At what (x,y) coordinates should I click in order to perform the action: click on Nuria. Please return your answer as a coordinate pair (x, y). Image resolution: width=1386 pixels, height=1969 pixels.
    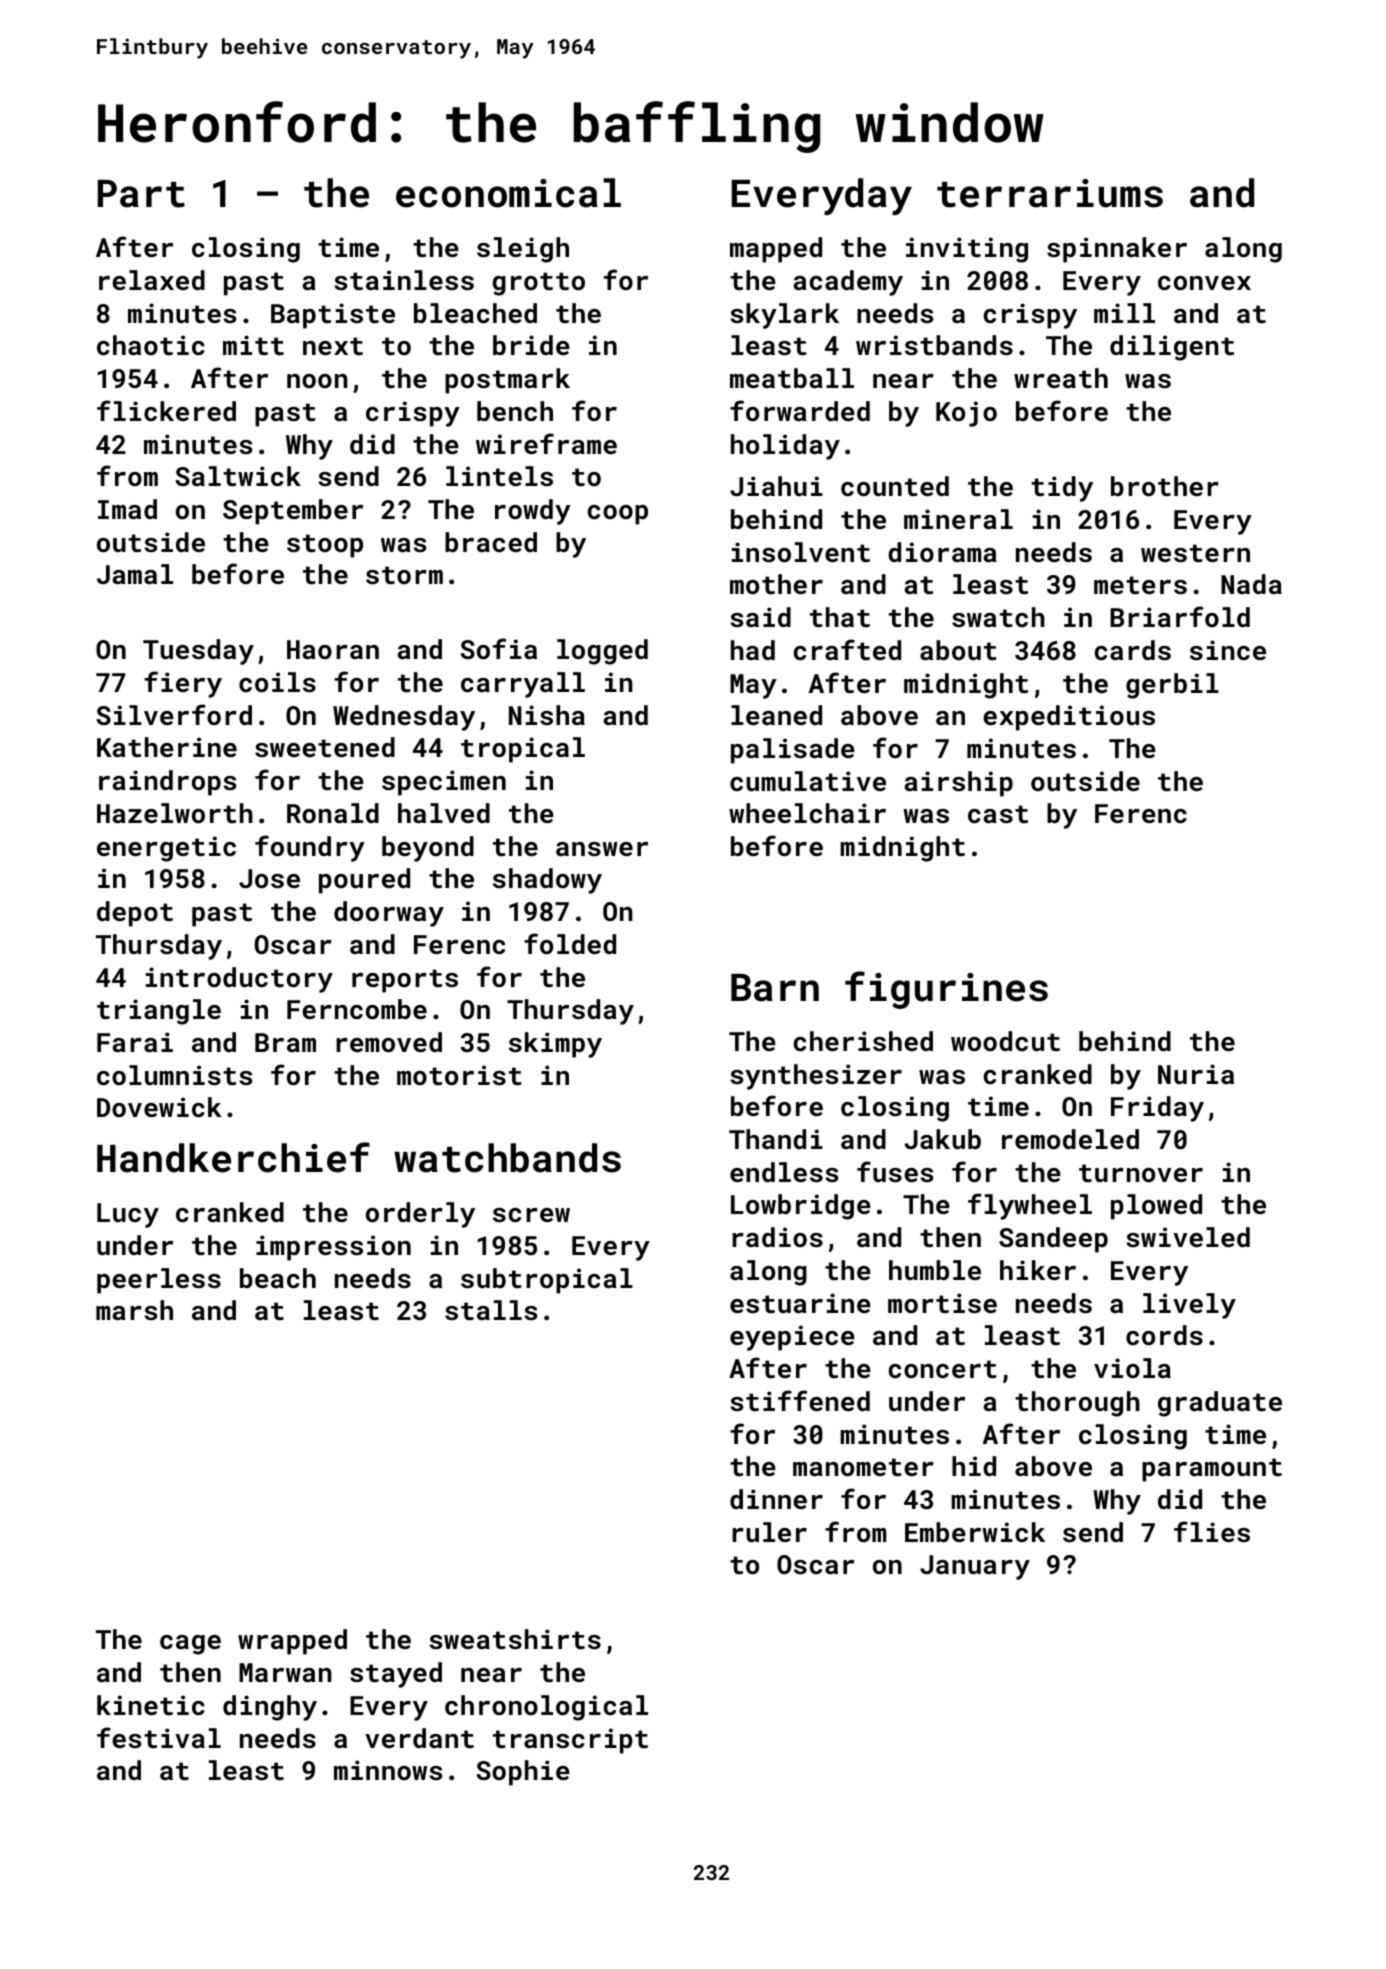
    Looking at the image, I should click on (1196, 1074).
